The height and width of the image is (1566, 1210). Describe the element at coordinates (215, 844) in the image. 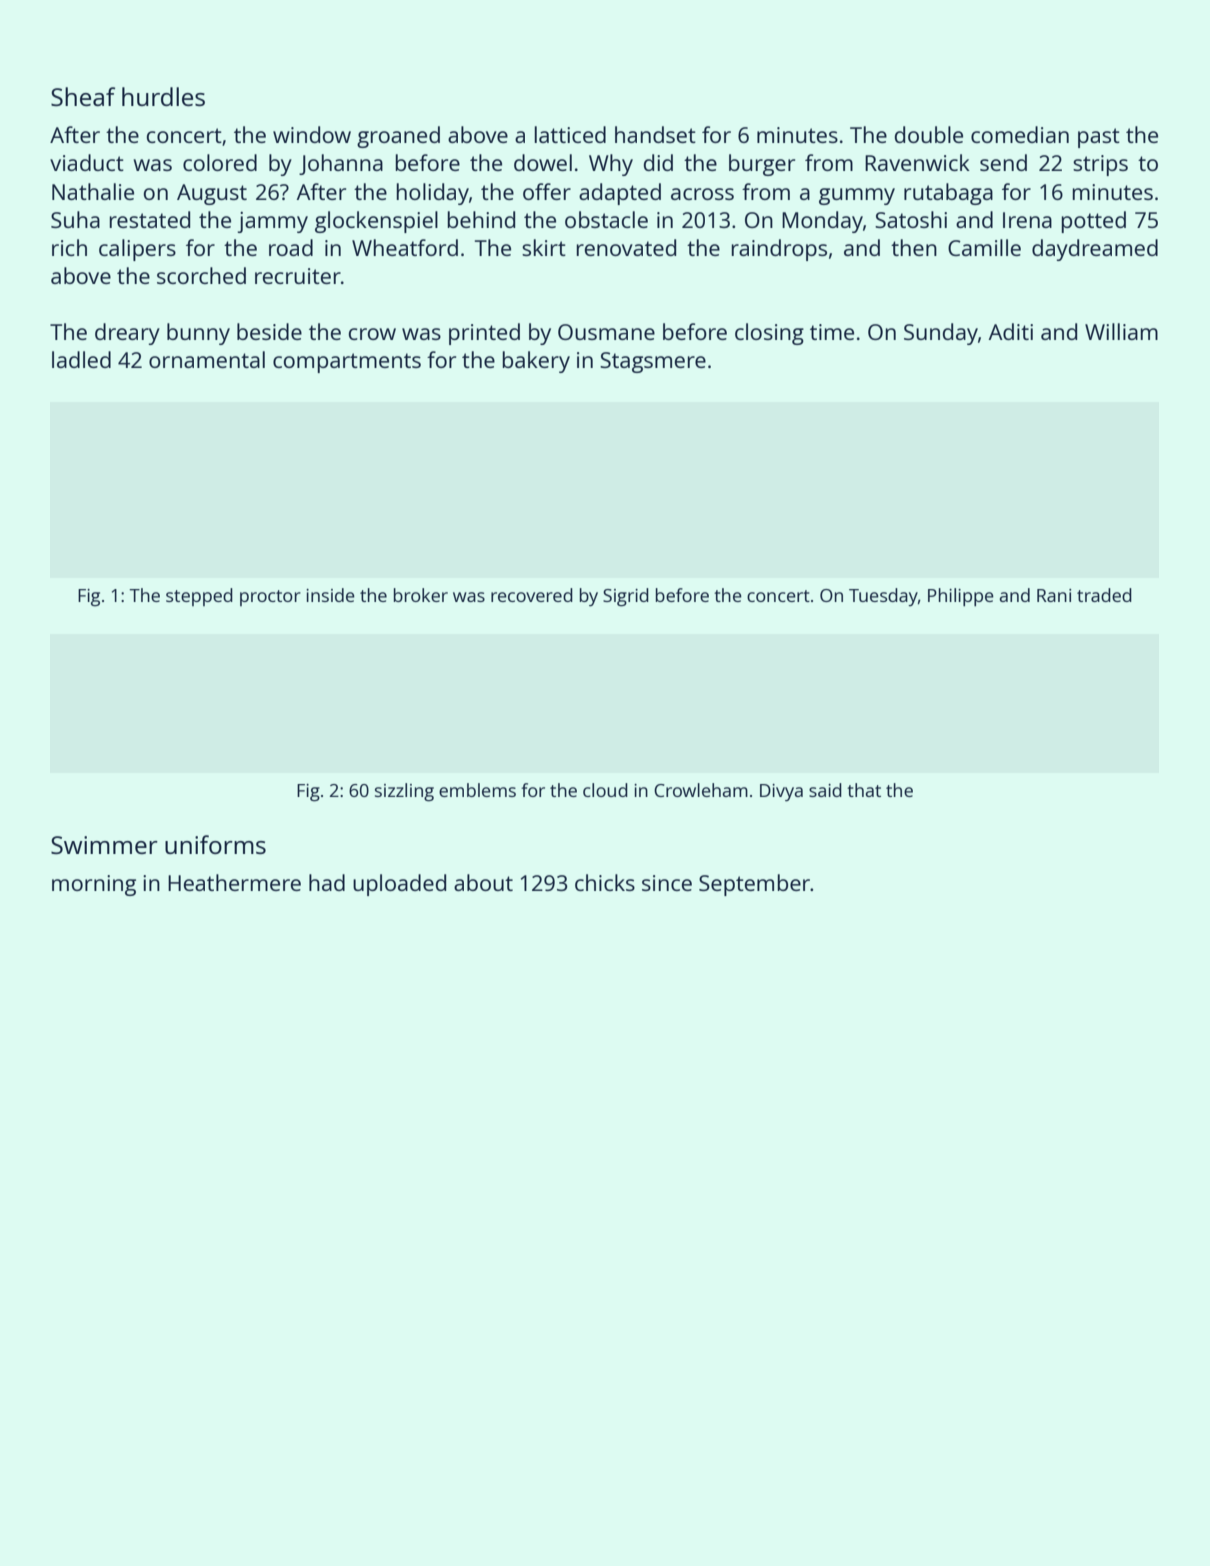

I see `uniforms` at that location.
